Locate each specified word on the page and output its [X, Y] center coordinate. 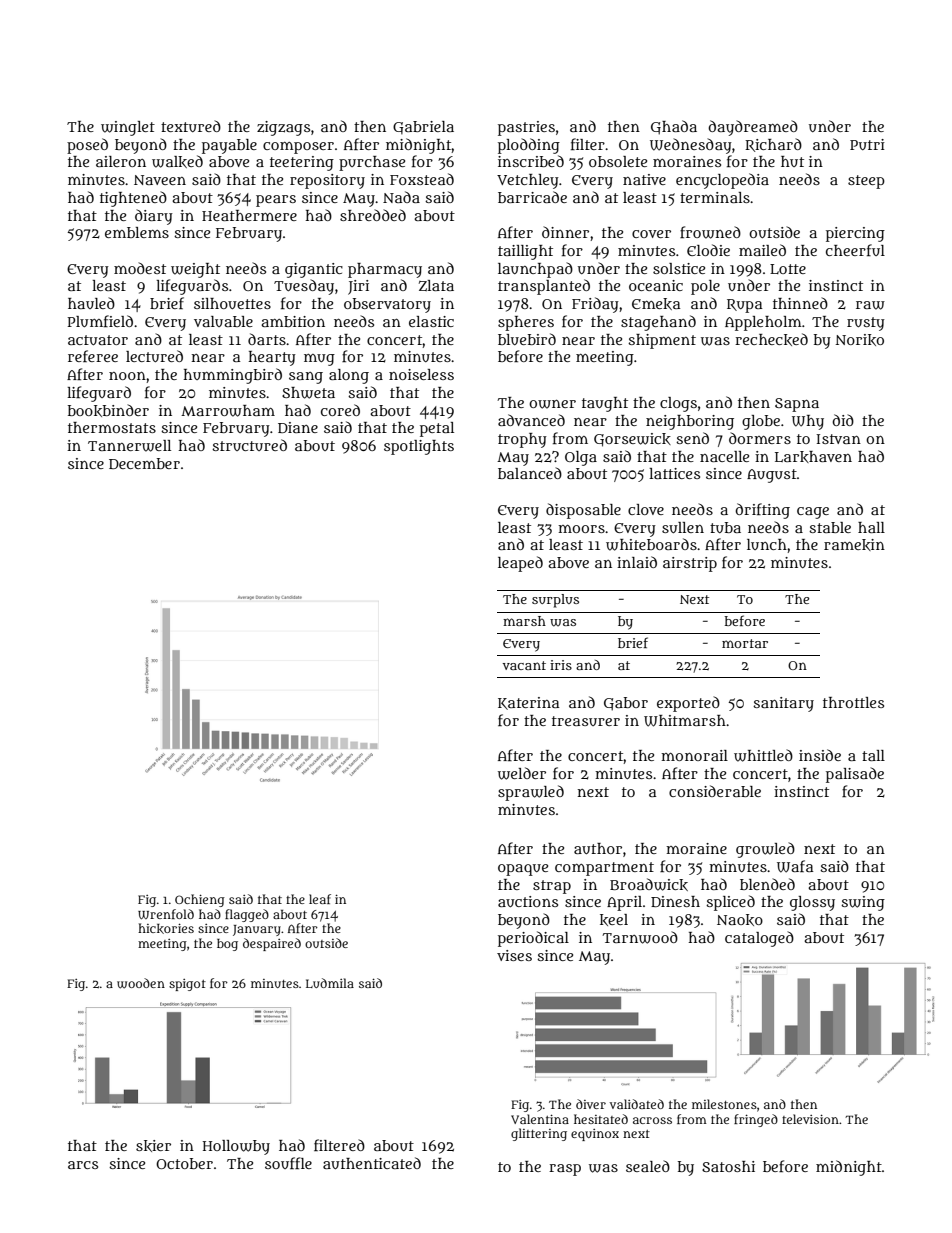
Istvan [838, 439]
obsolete [618, 161]
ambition [293, 321]
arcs [83, 1165]
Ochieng [200, 900]
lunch [767, 544]
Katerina [529, 703]
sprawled [531, 793]
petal [437, 429]
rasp [565, 1170]
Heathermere [249, 215]
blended [767, 884]
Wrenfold [166, 914]
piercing [855, 234]
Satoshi [728, 1166]
